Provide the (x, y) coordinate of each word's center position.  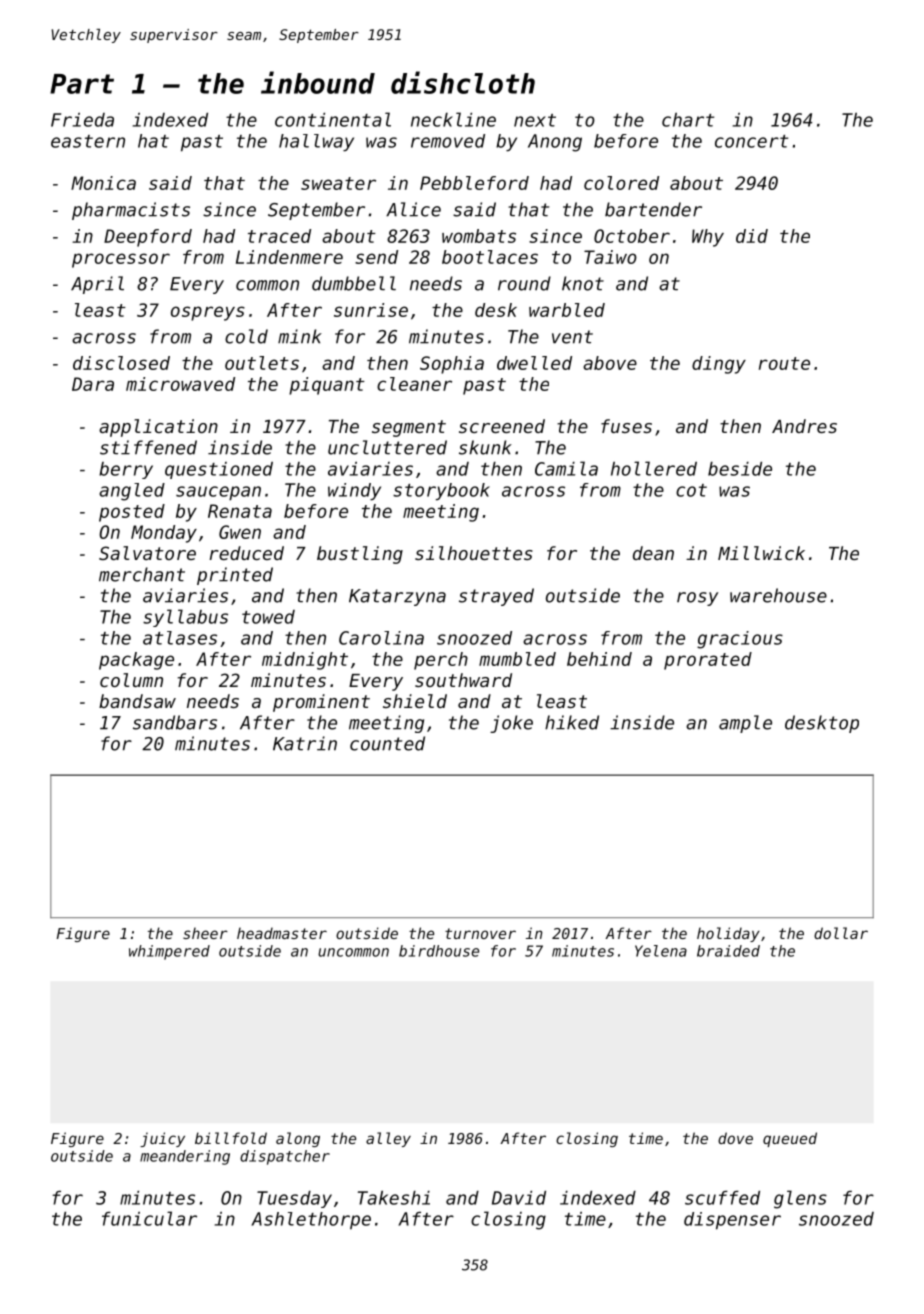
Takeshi (394, 1198)
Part (82, 84)
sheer (205, 933)
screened (502, 426)
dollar (841, 933)
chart (688, 120)
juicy (162, 1139)
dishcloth (463, 82)
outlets (262, 363)
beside (740, 469)
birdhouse (439, 951)
